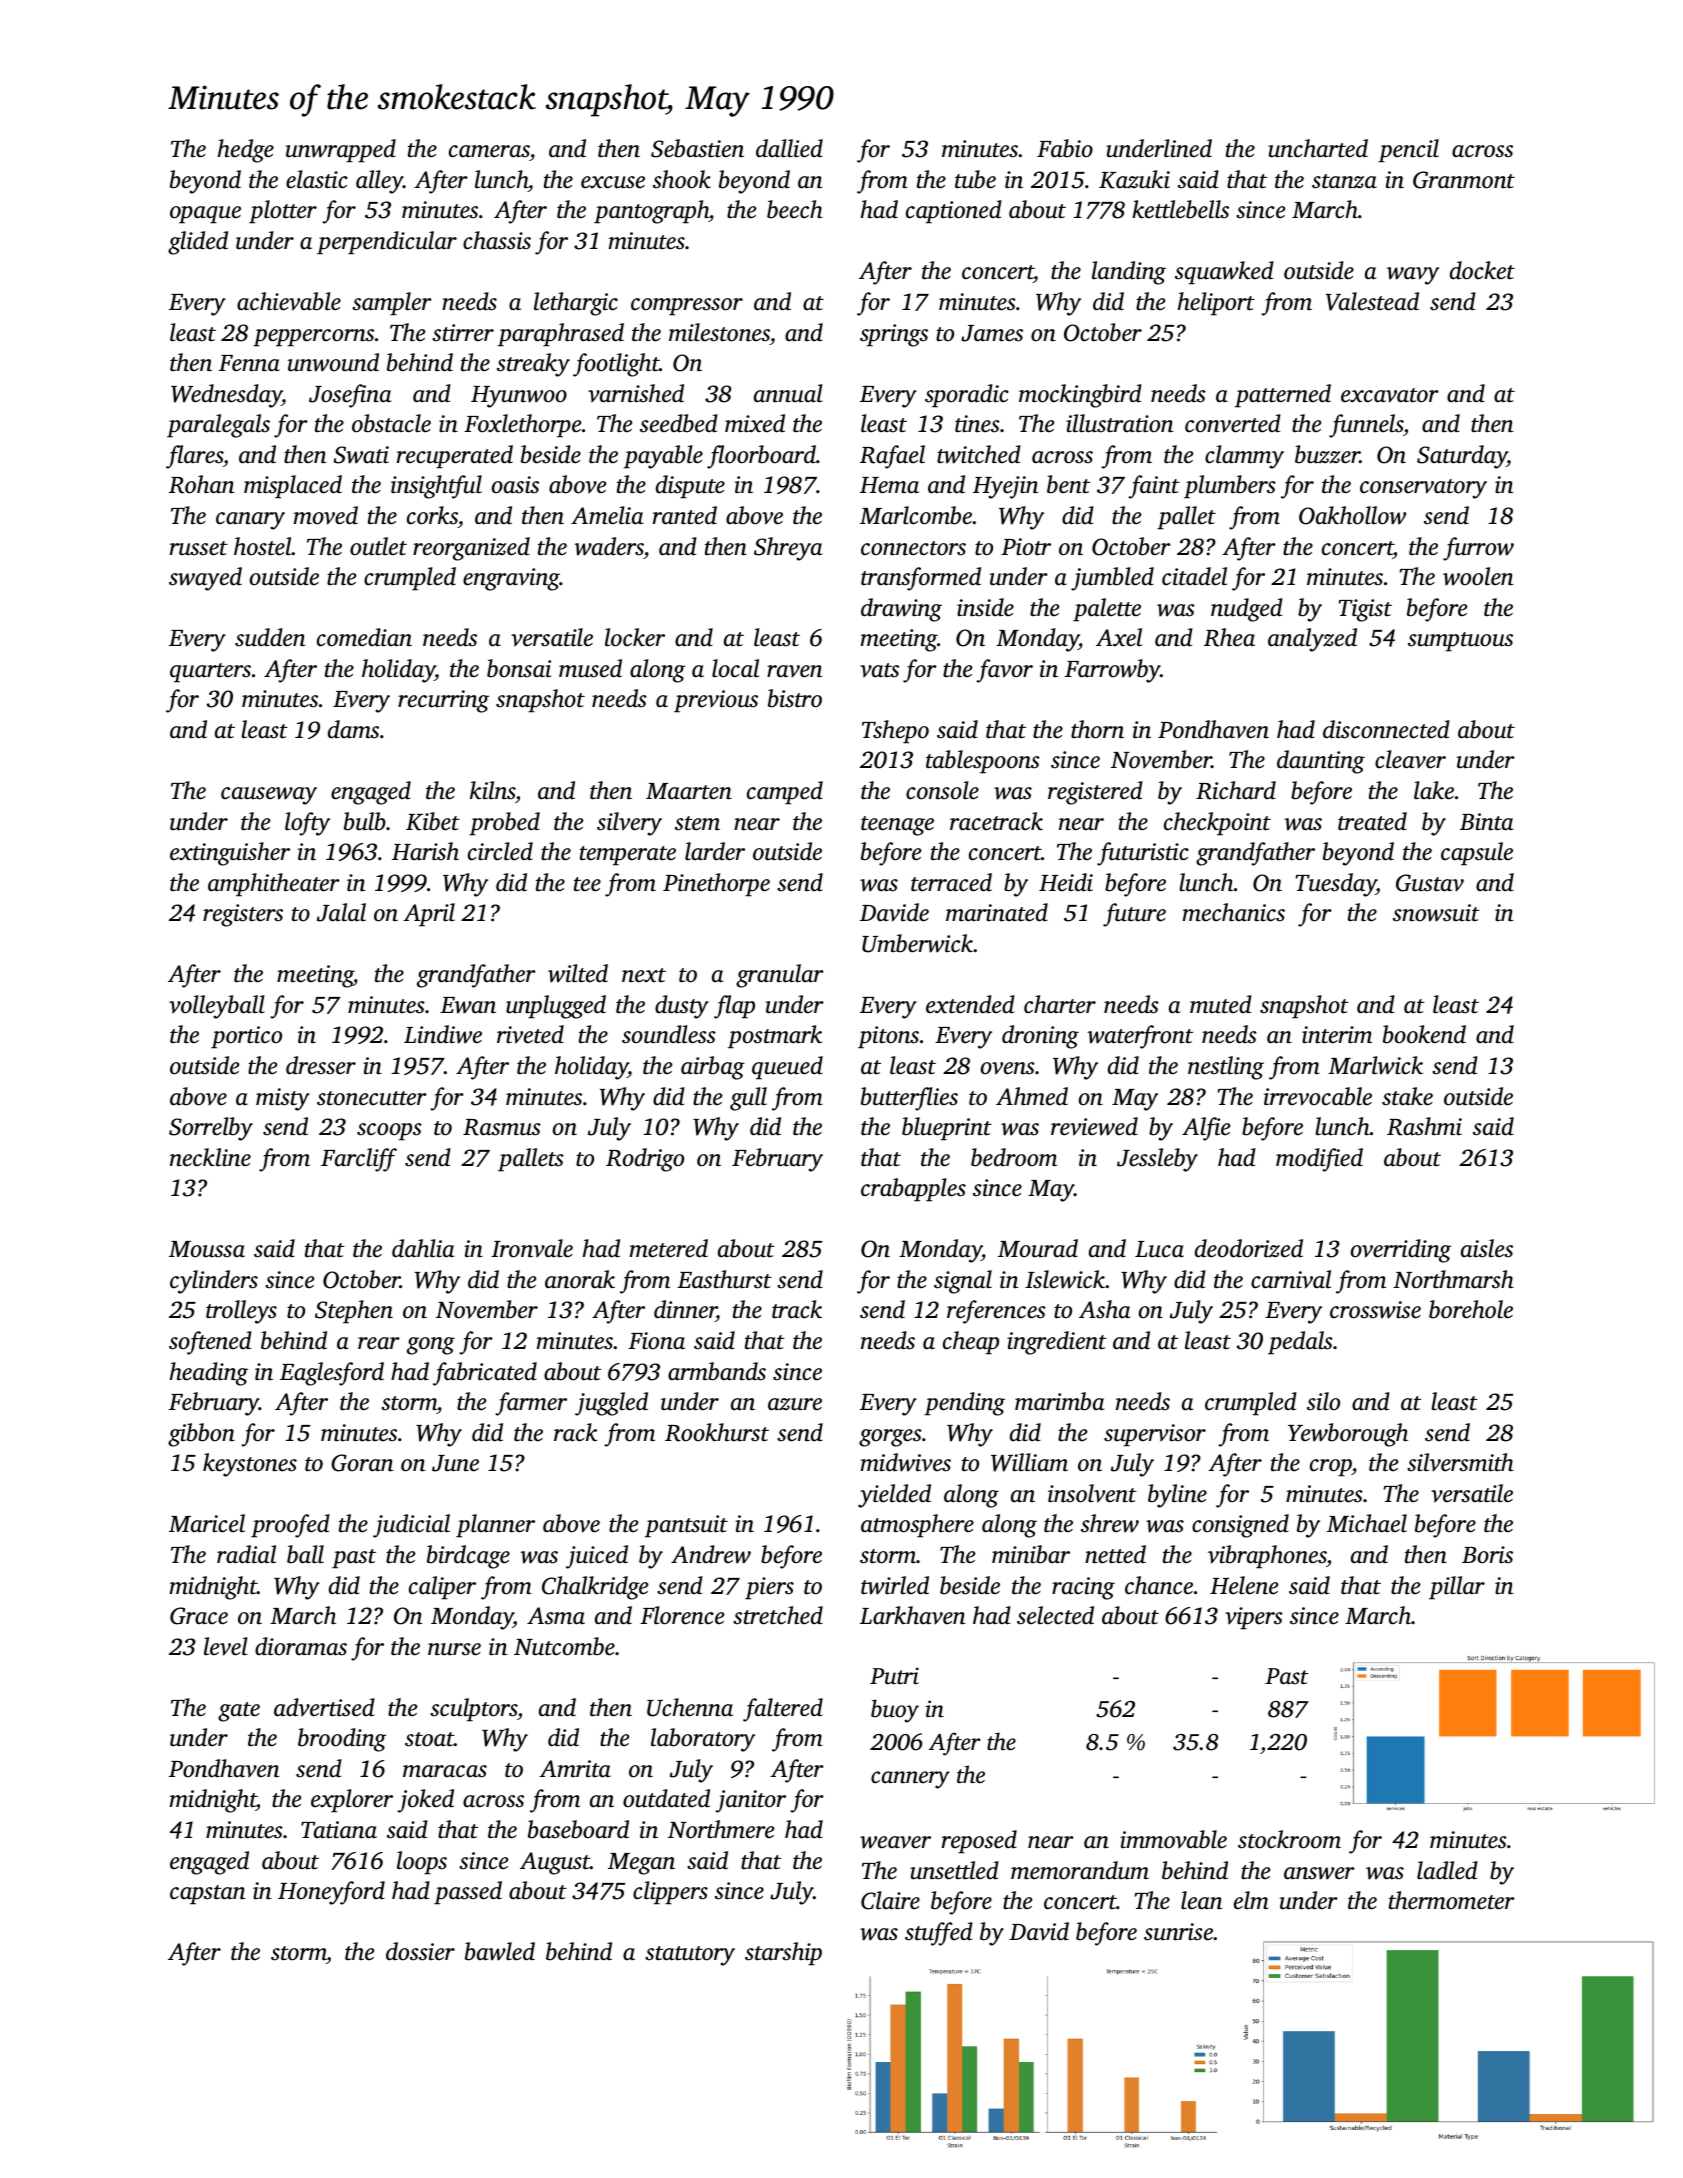  Describe the element at coordinates (1026, 547) in the image. I see `Piotr` at that location.
